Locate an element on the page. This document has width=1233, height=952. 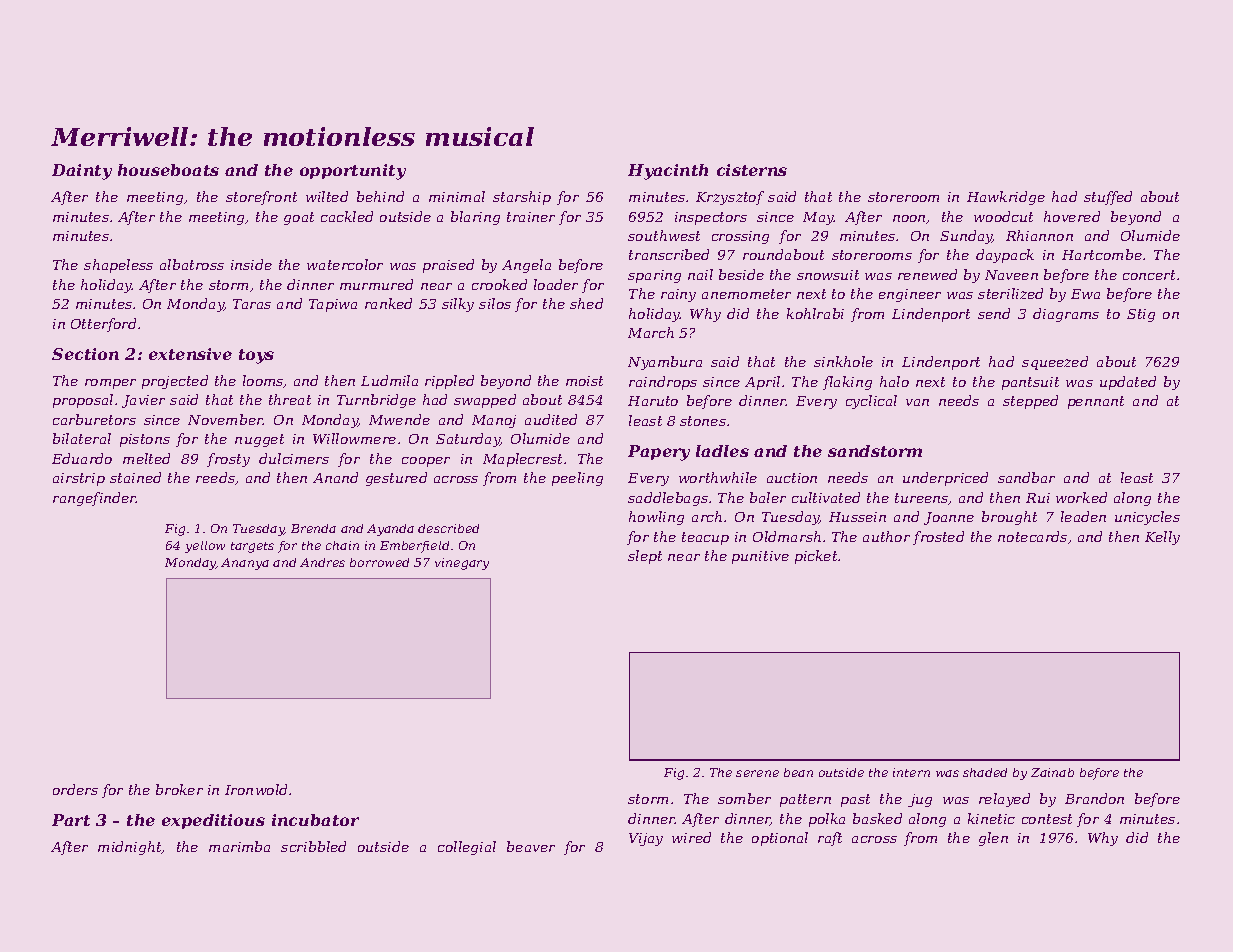
slept is located at coordinates (645, 557).
